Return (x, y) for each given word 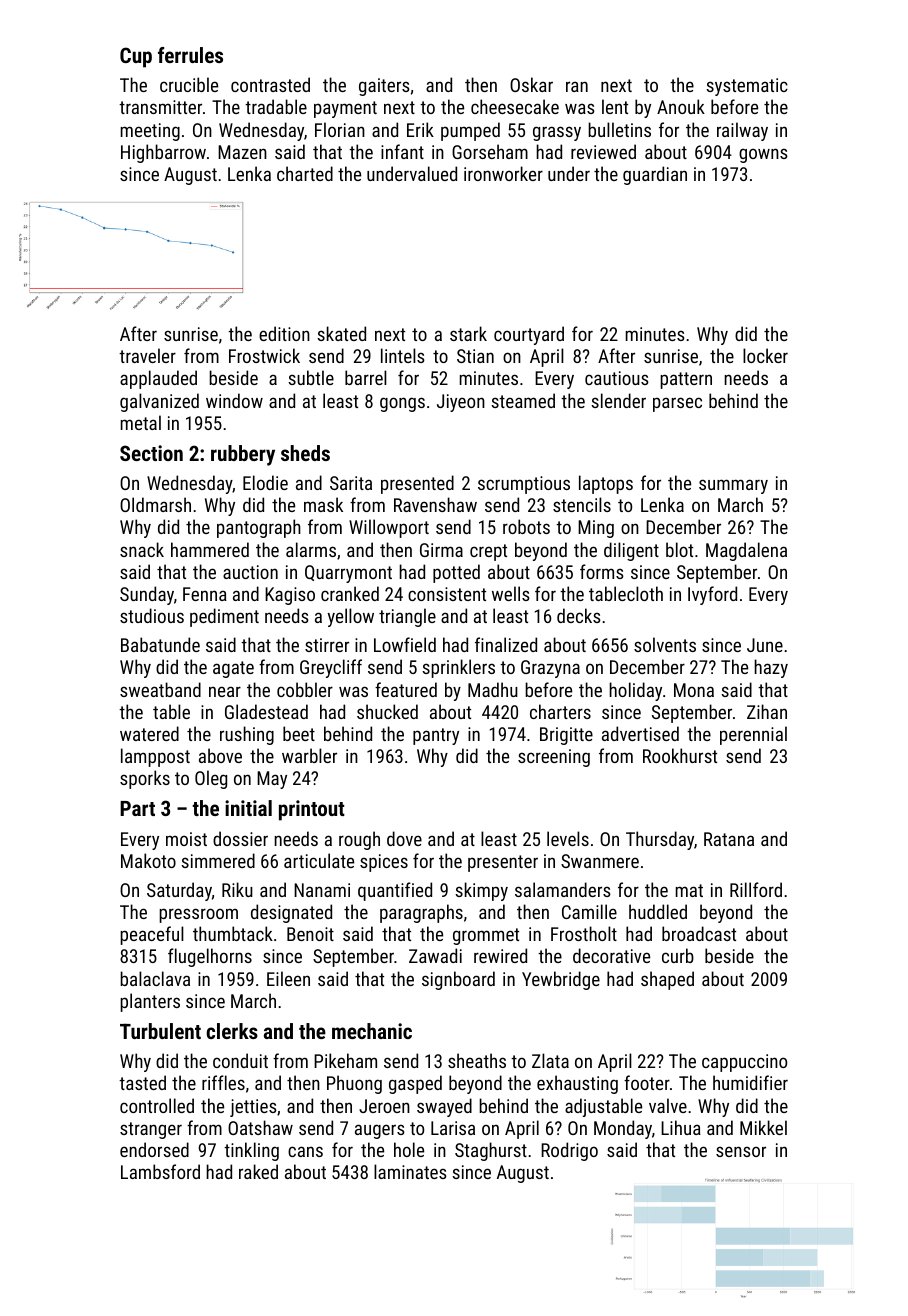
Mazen (242, 152)
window (234, 400)
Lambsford (160, 1171)
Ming (596, 529)
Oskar (531, 84)
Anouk (681, 106)
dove (404, 838)
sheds (305, 453)
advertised (640, 733)
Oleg (211, 779)
